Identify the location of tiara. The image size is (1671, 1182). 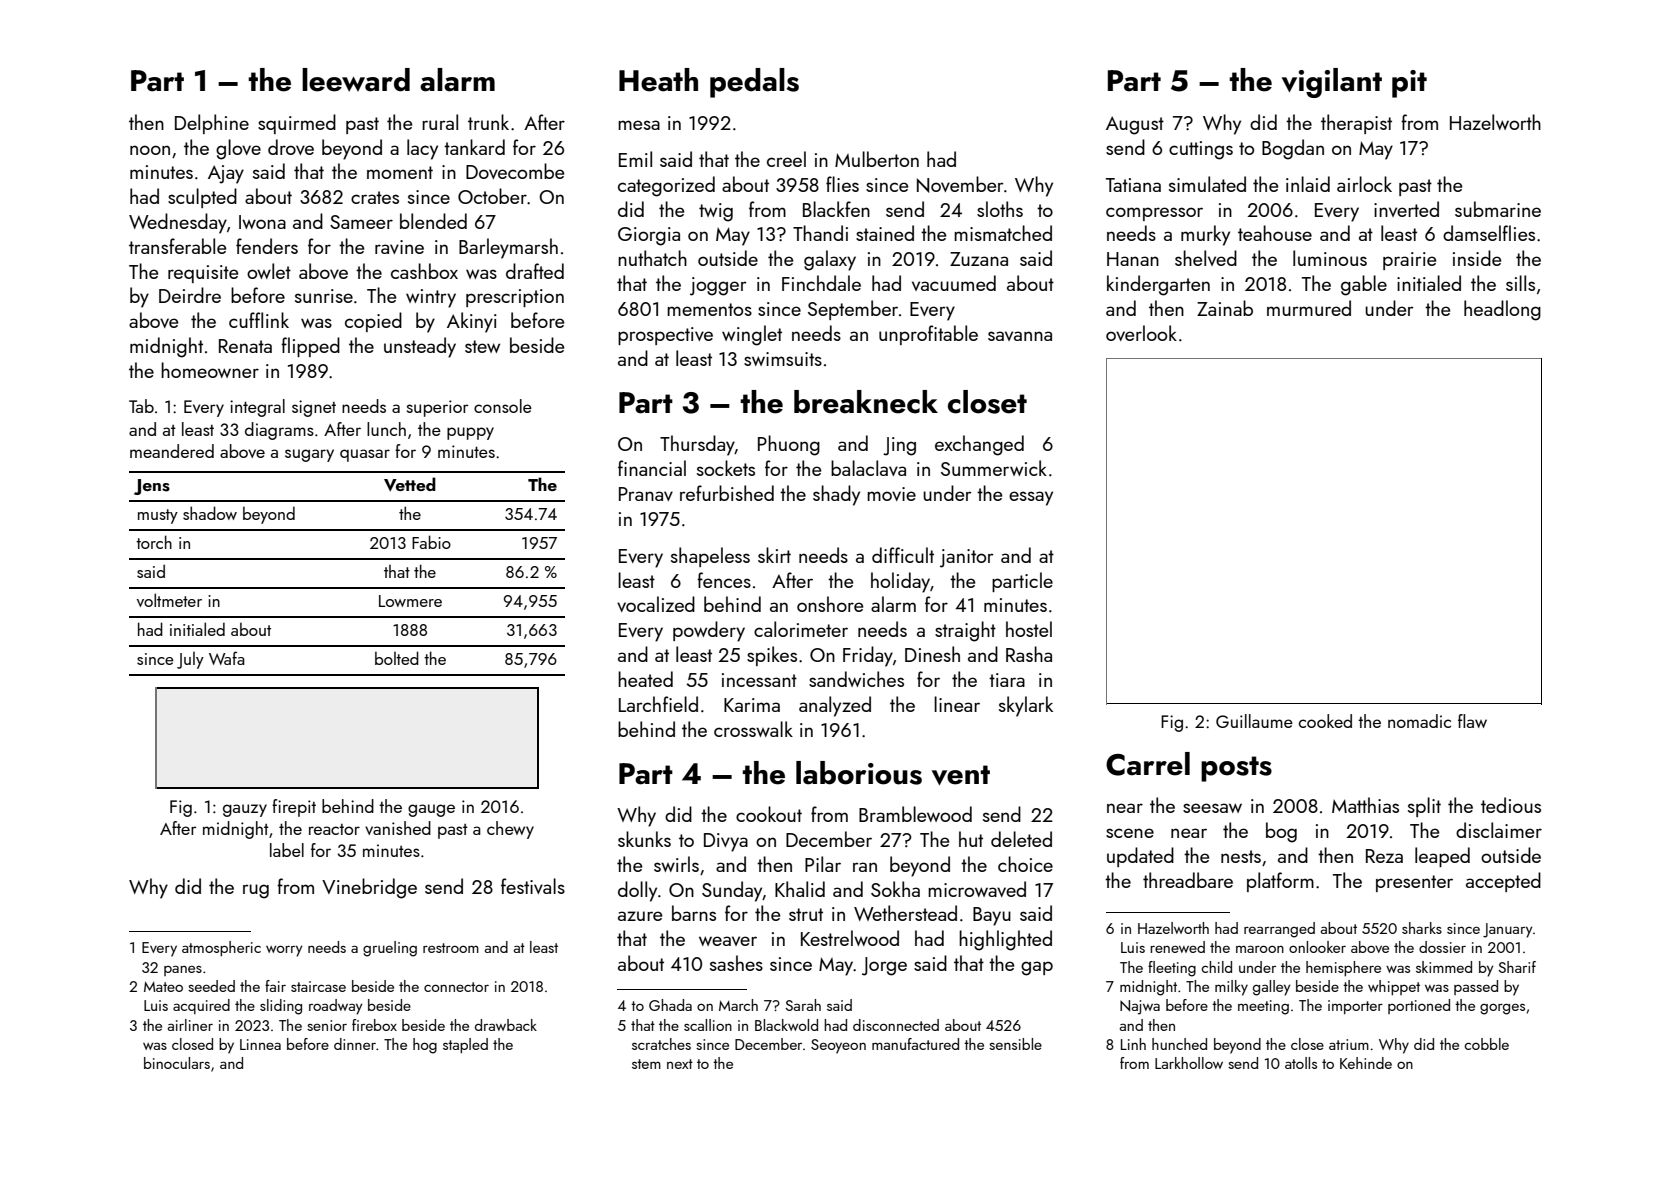
(1007, 680).
